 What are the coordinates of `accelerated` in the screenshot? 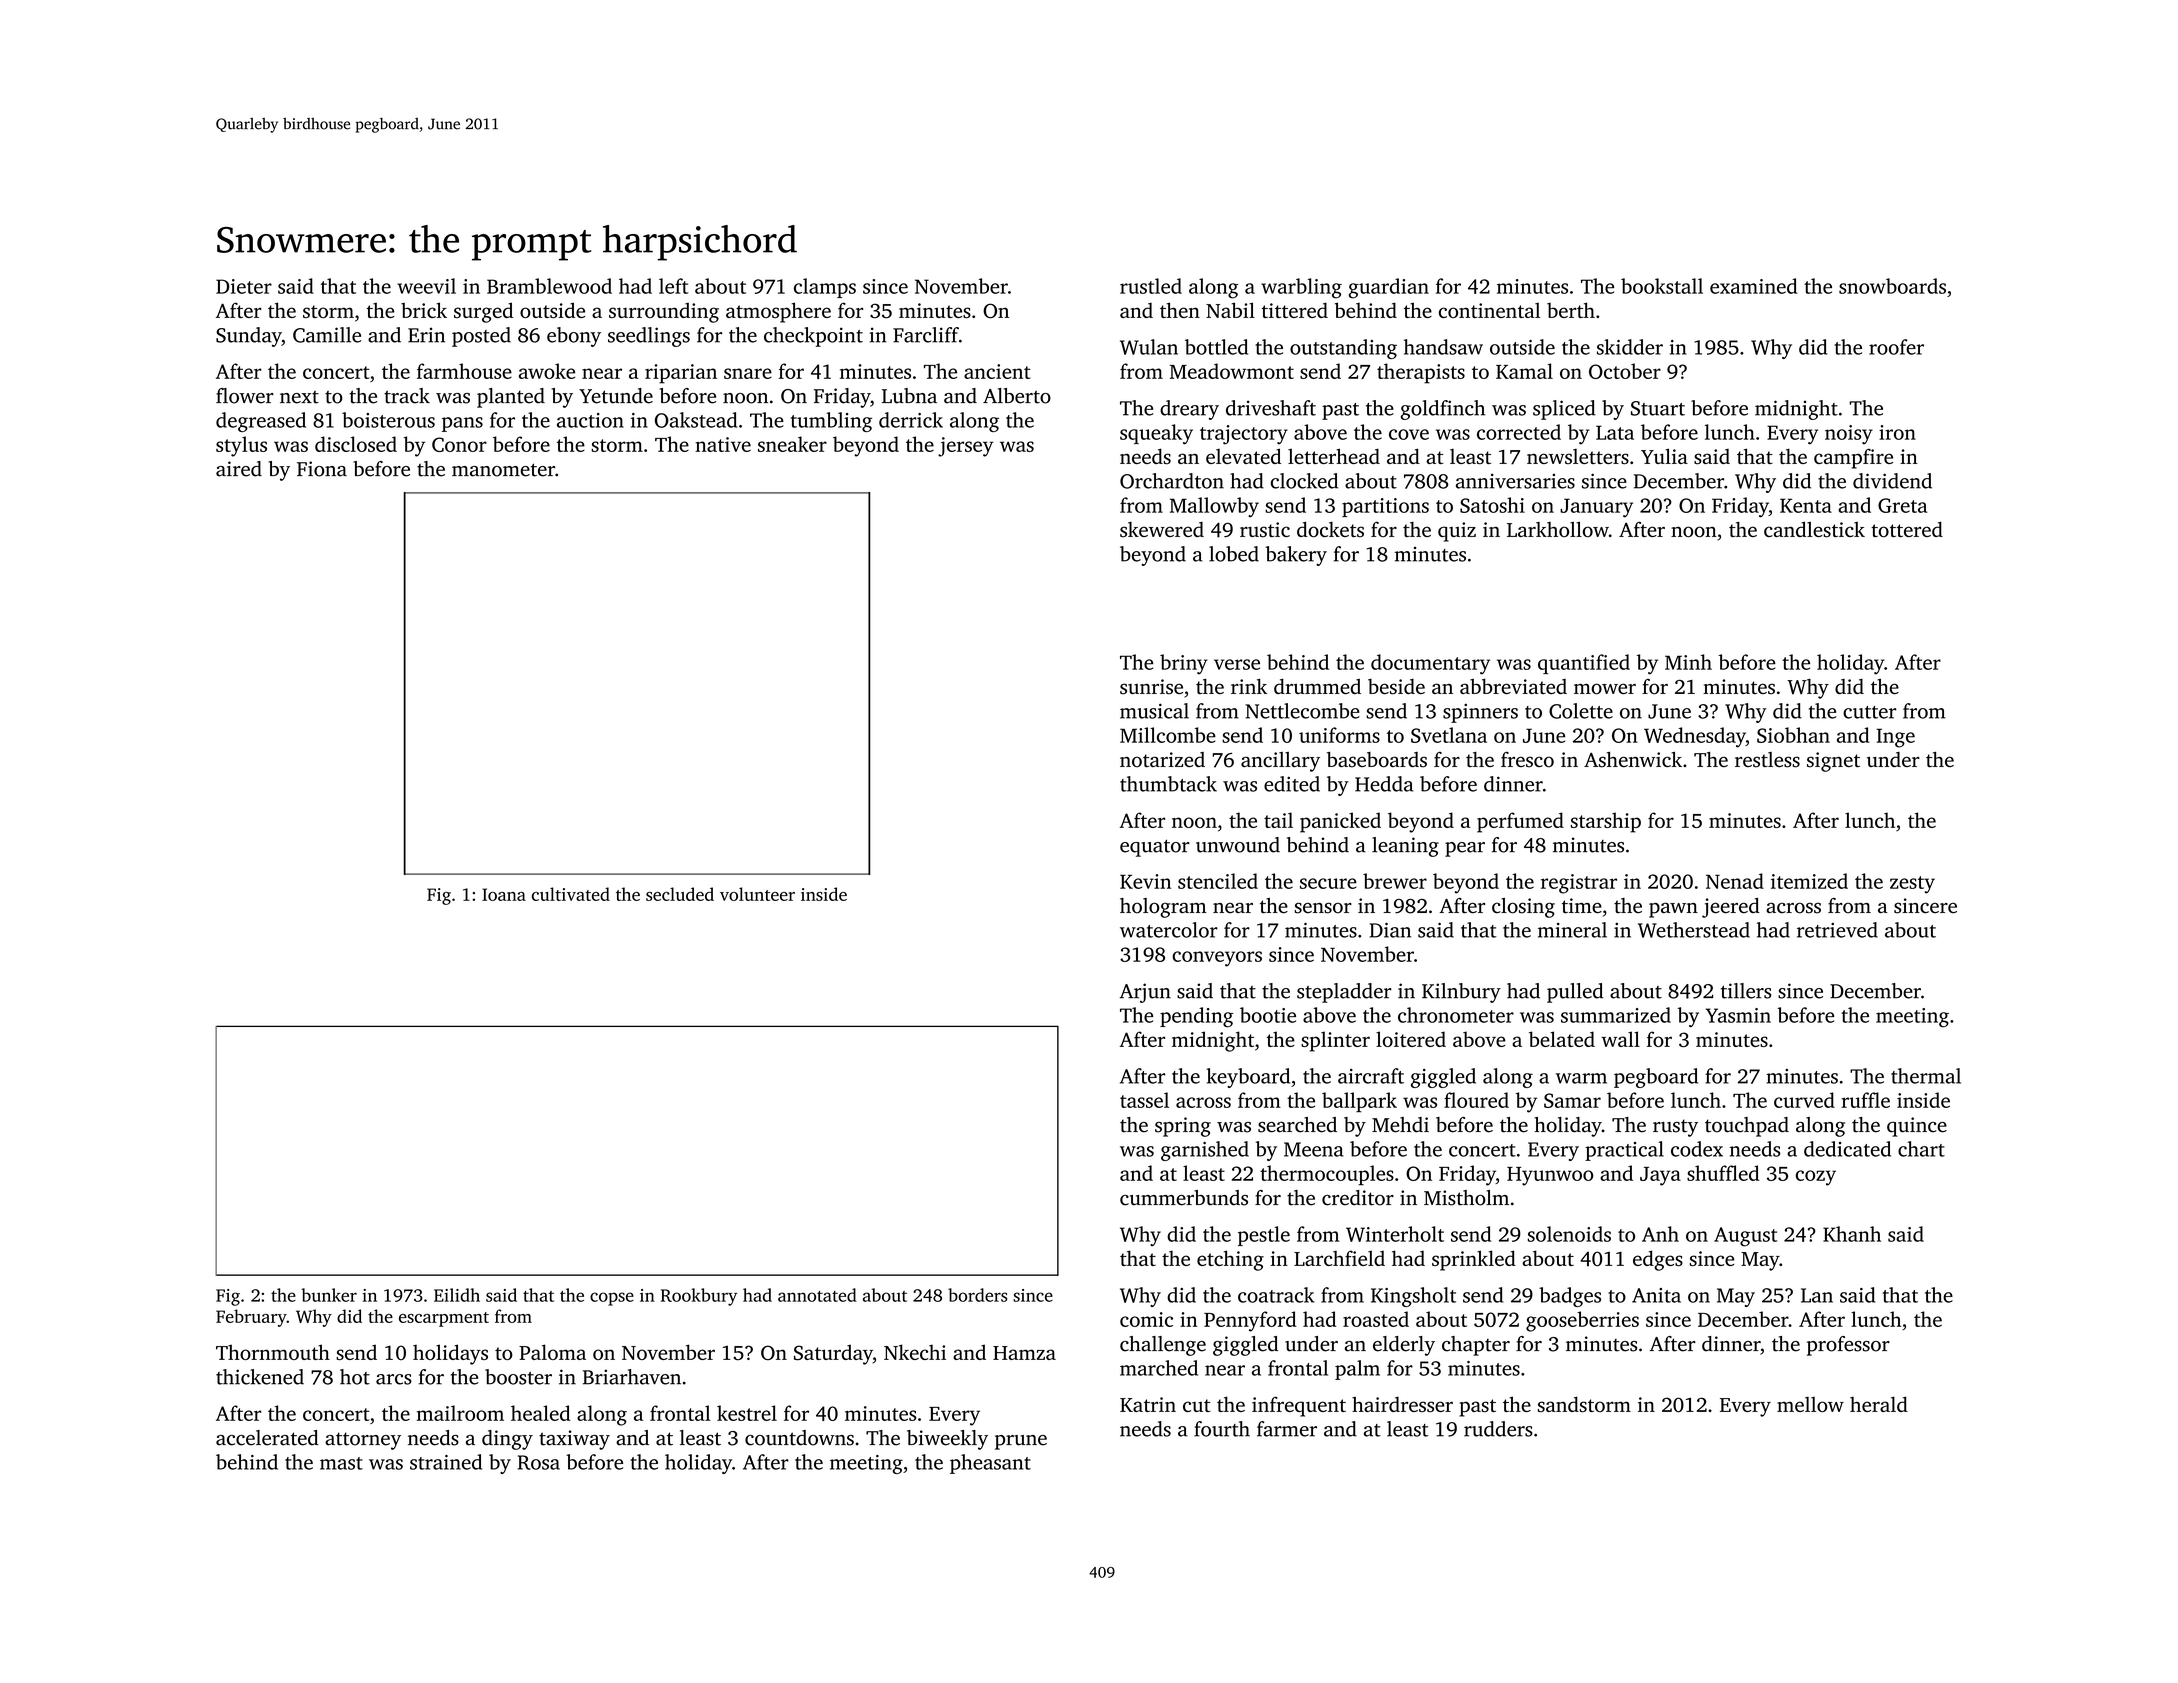 It's located at (267, 1438).
